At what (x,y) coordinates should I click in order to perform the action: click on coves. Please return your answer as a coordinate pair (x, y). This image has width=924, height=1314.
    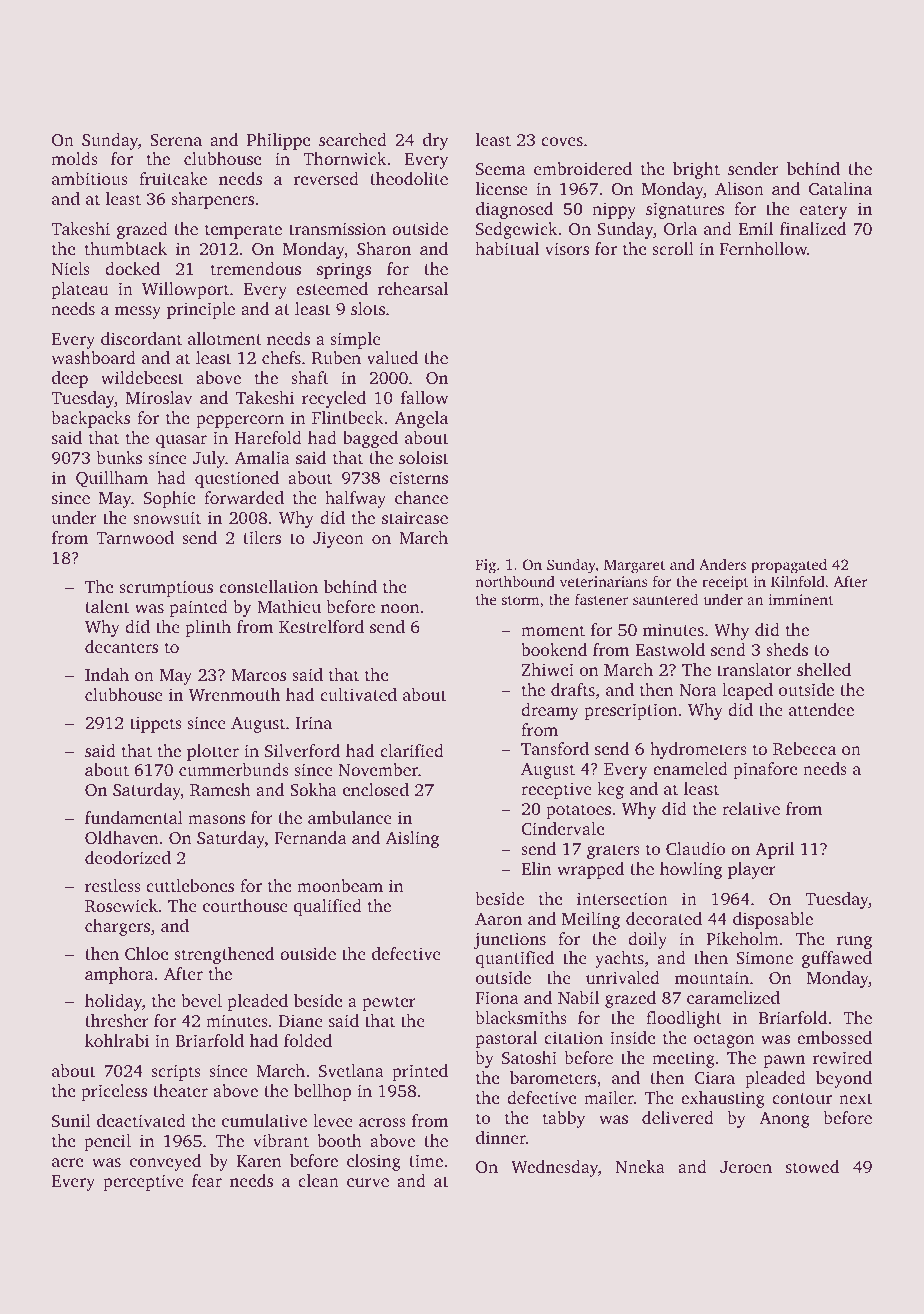
    Looking at the image, I should click on (562, 141).
